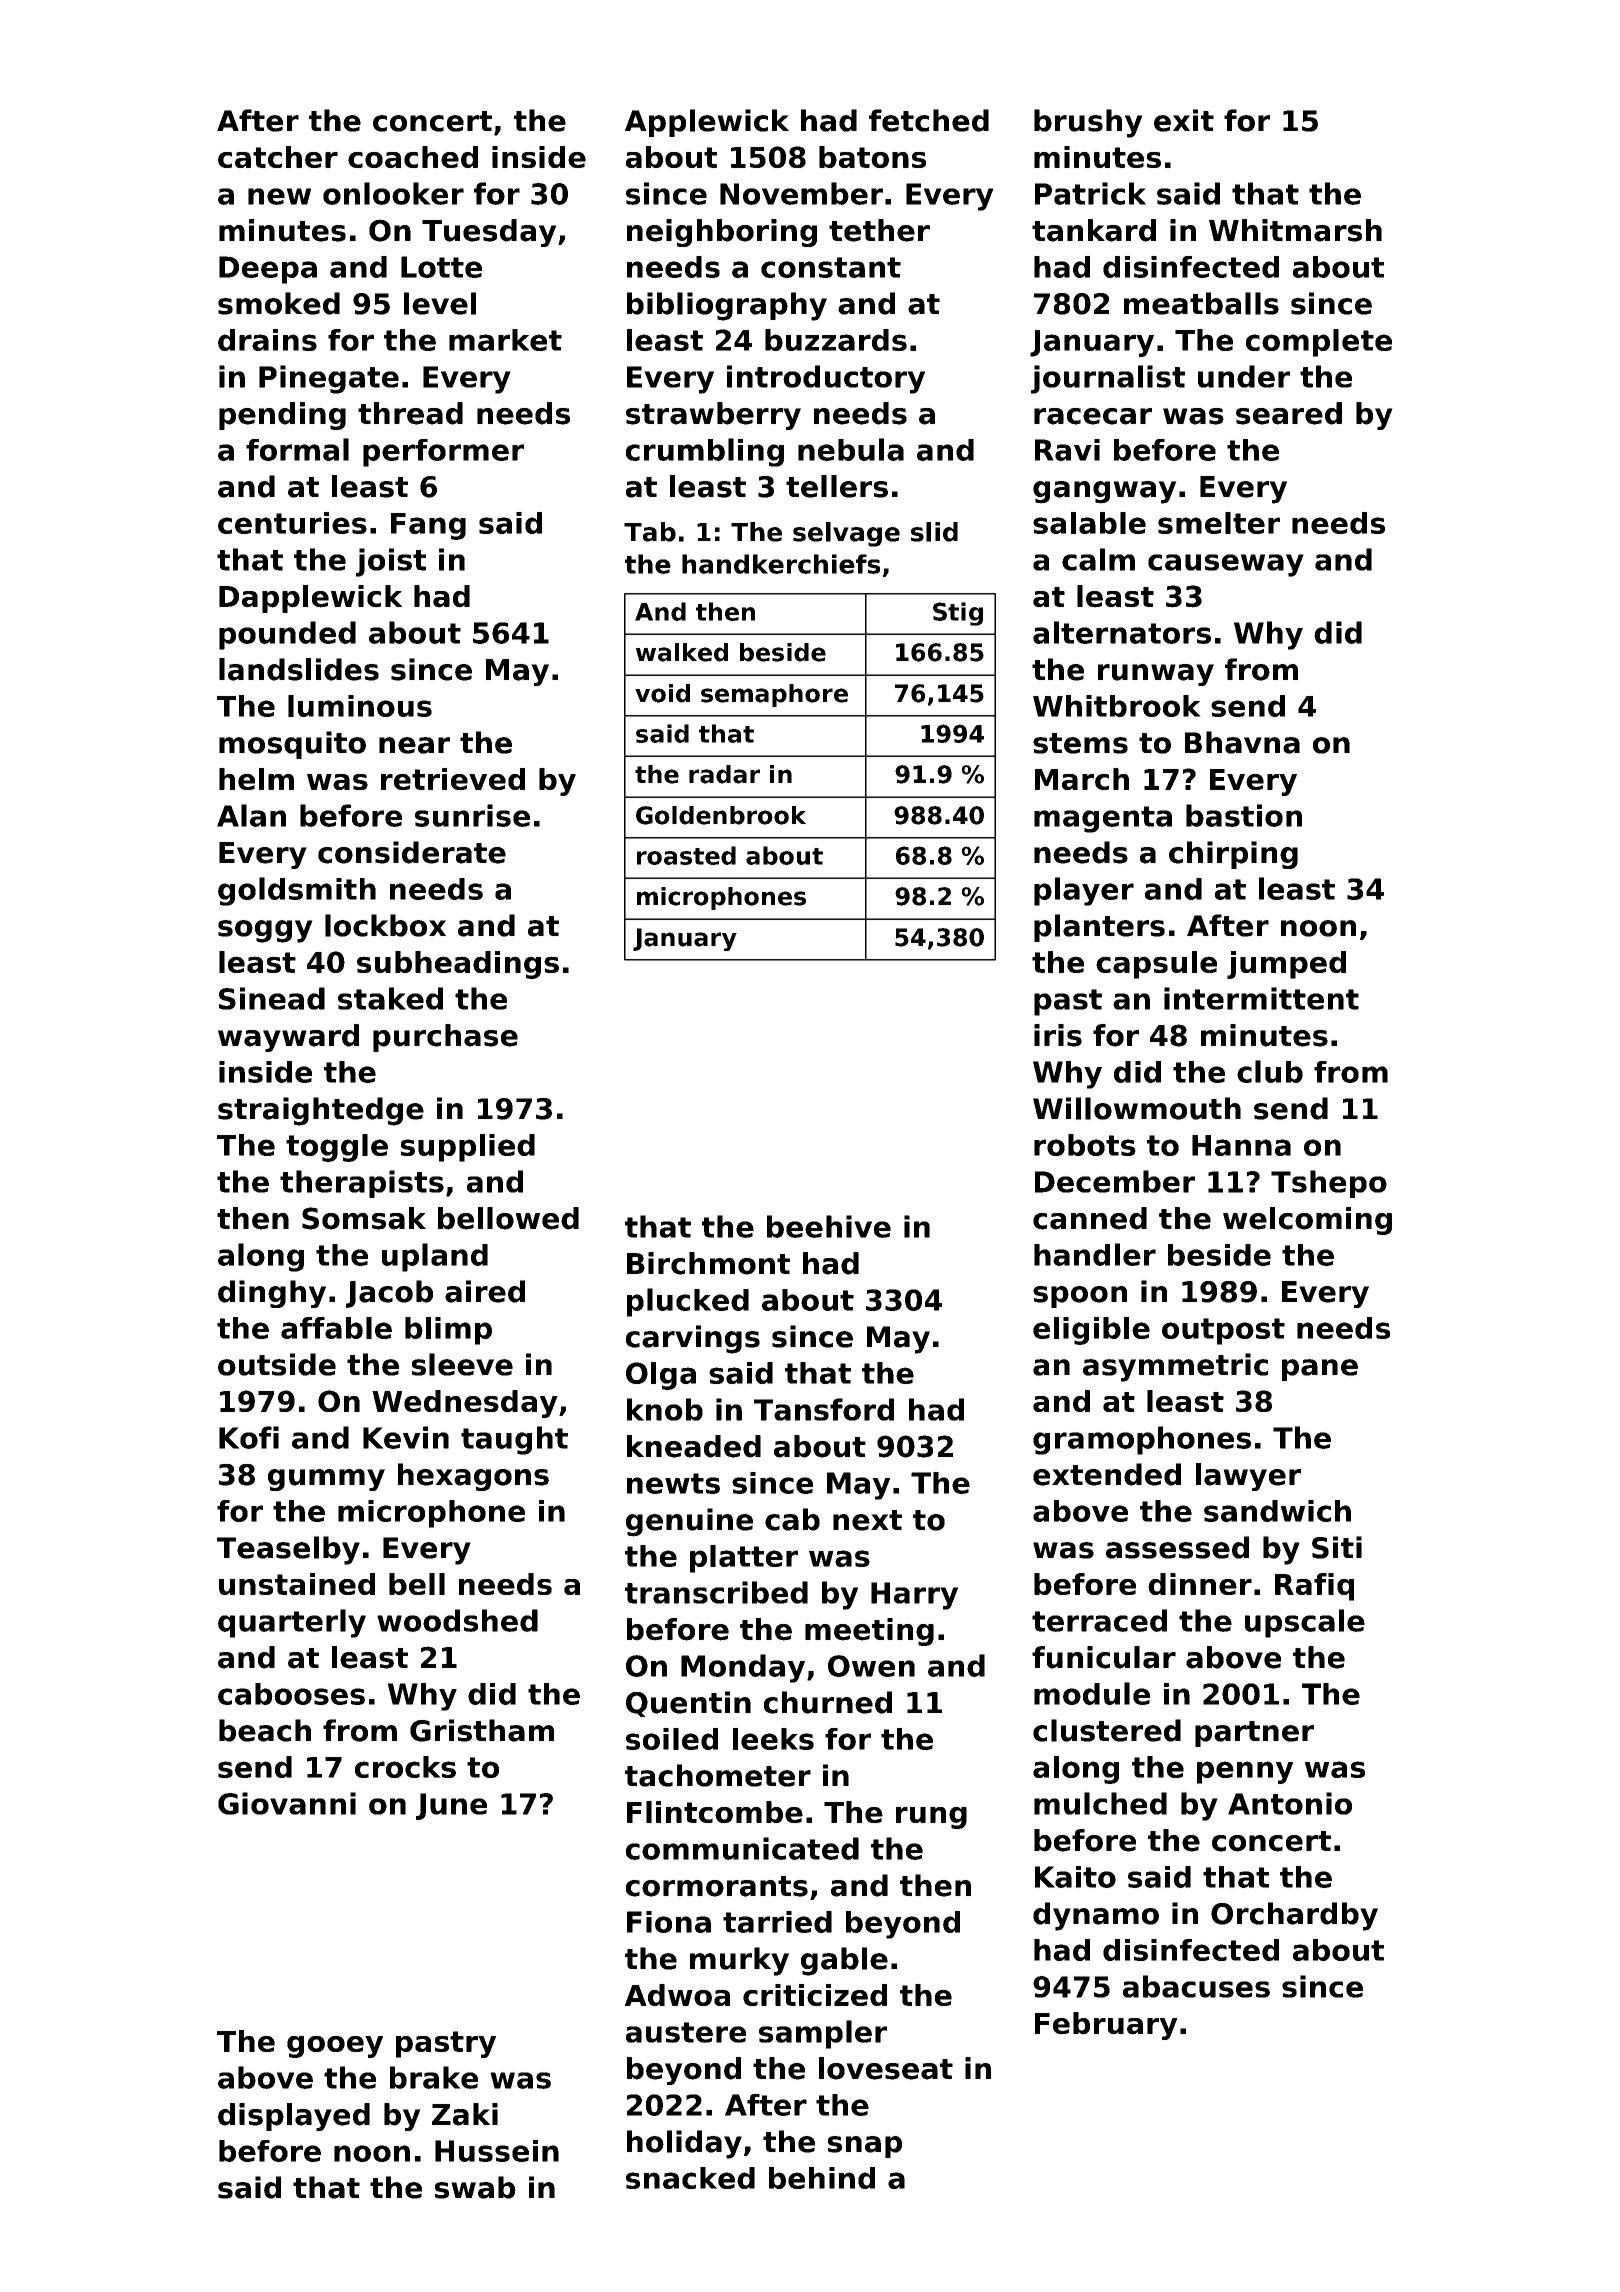 Image resolution: width=1620 pixels, height=2292 pixels. Describe the element at coordinates (489, 233) in the screenshot. I see `Tuesday` at that location.
